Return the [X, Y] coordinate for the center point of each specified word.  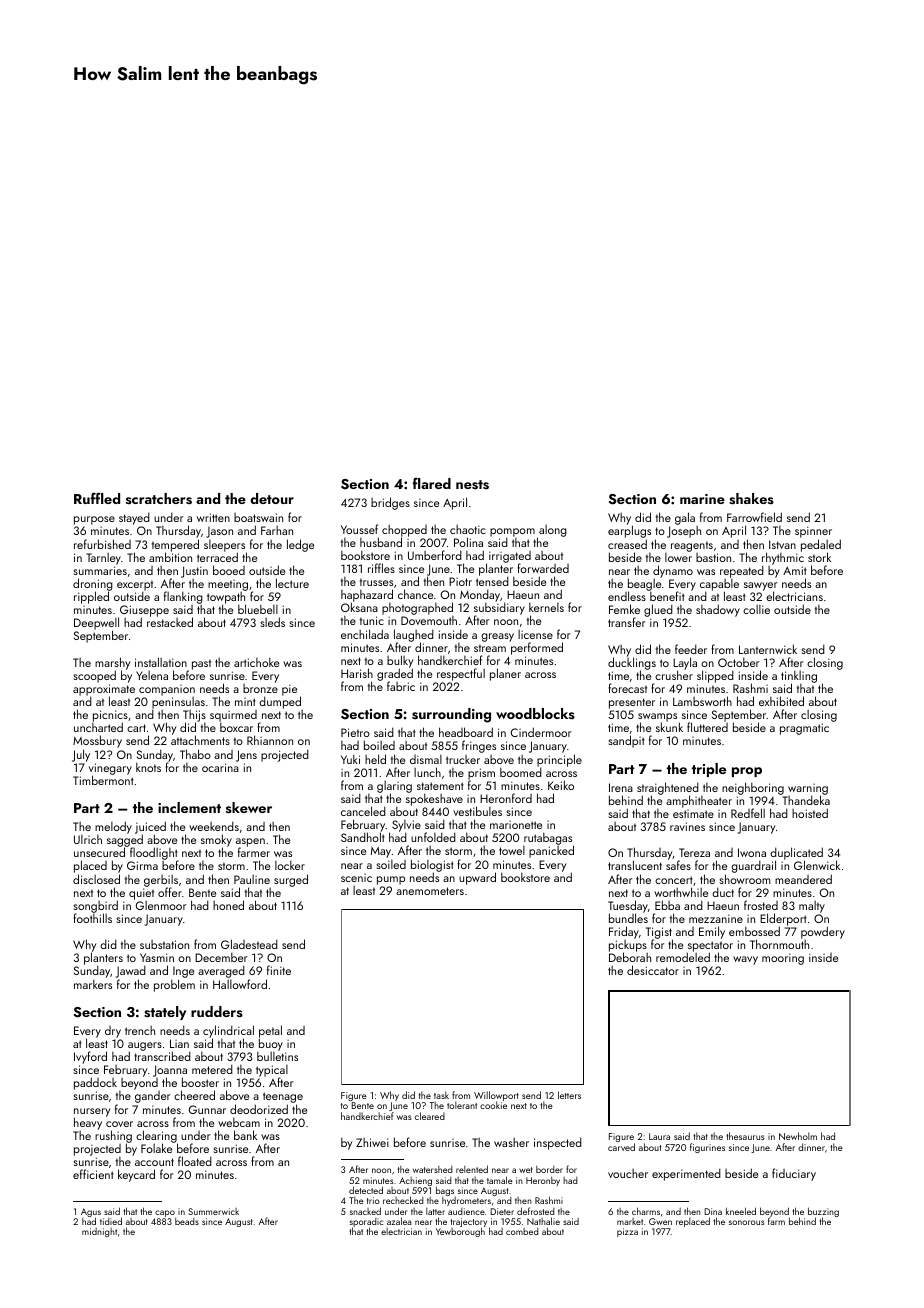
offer [170, 892]
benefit [667, 596]
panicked [551, 852]
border [549, 1169]
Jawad [131, 971]
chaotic [468, 529]
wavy [745, 960]
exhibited [781, 701]
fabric [401, 686]
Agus [91, 1213]
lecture [292, 583]
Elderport [783, 920]
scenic [356, 878]
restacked [170, 622]
